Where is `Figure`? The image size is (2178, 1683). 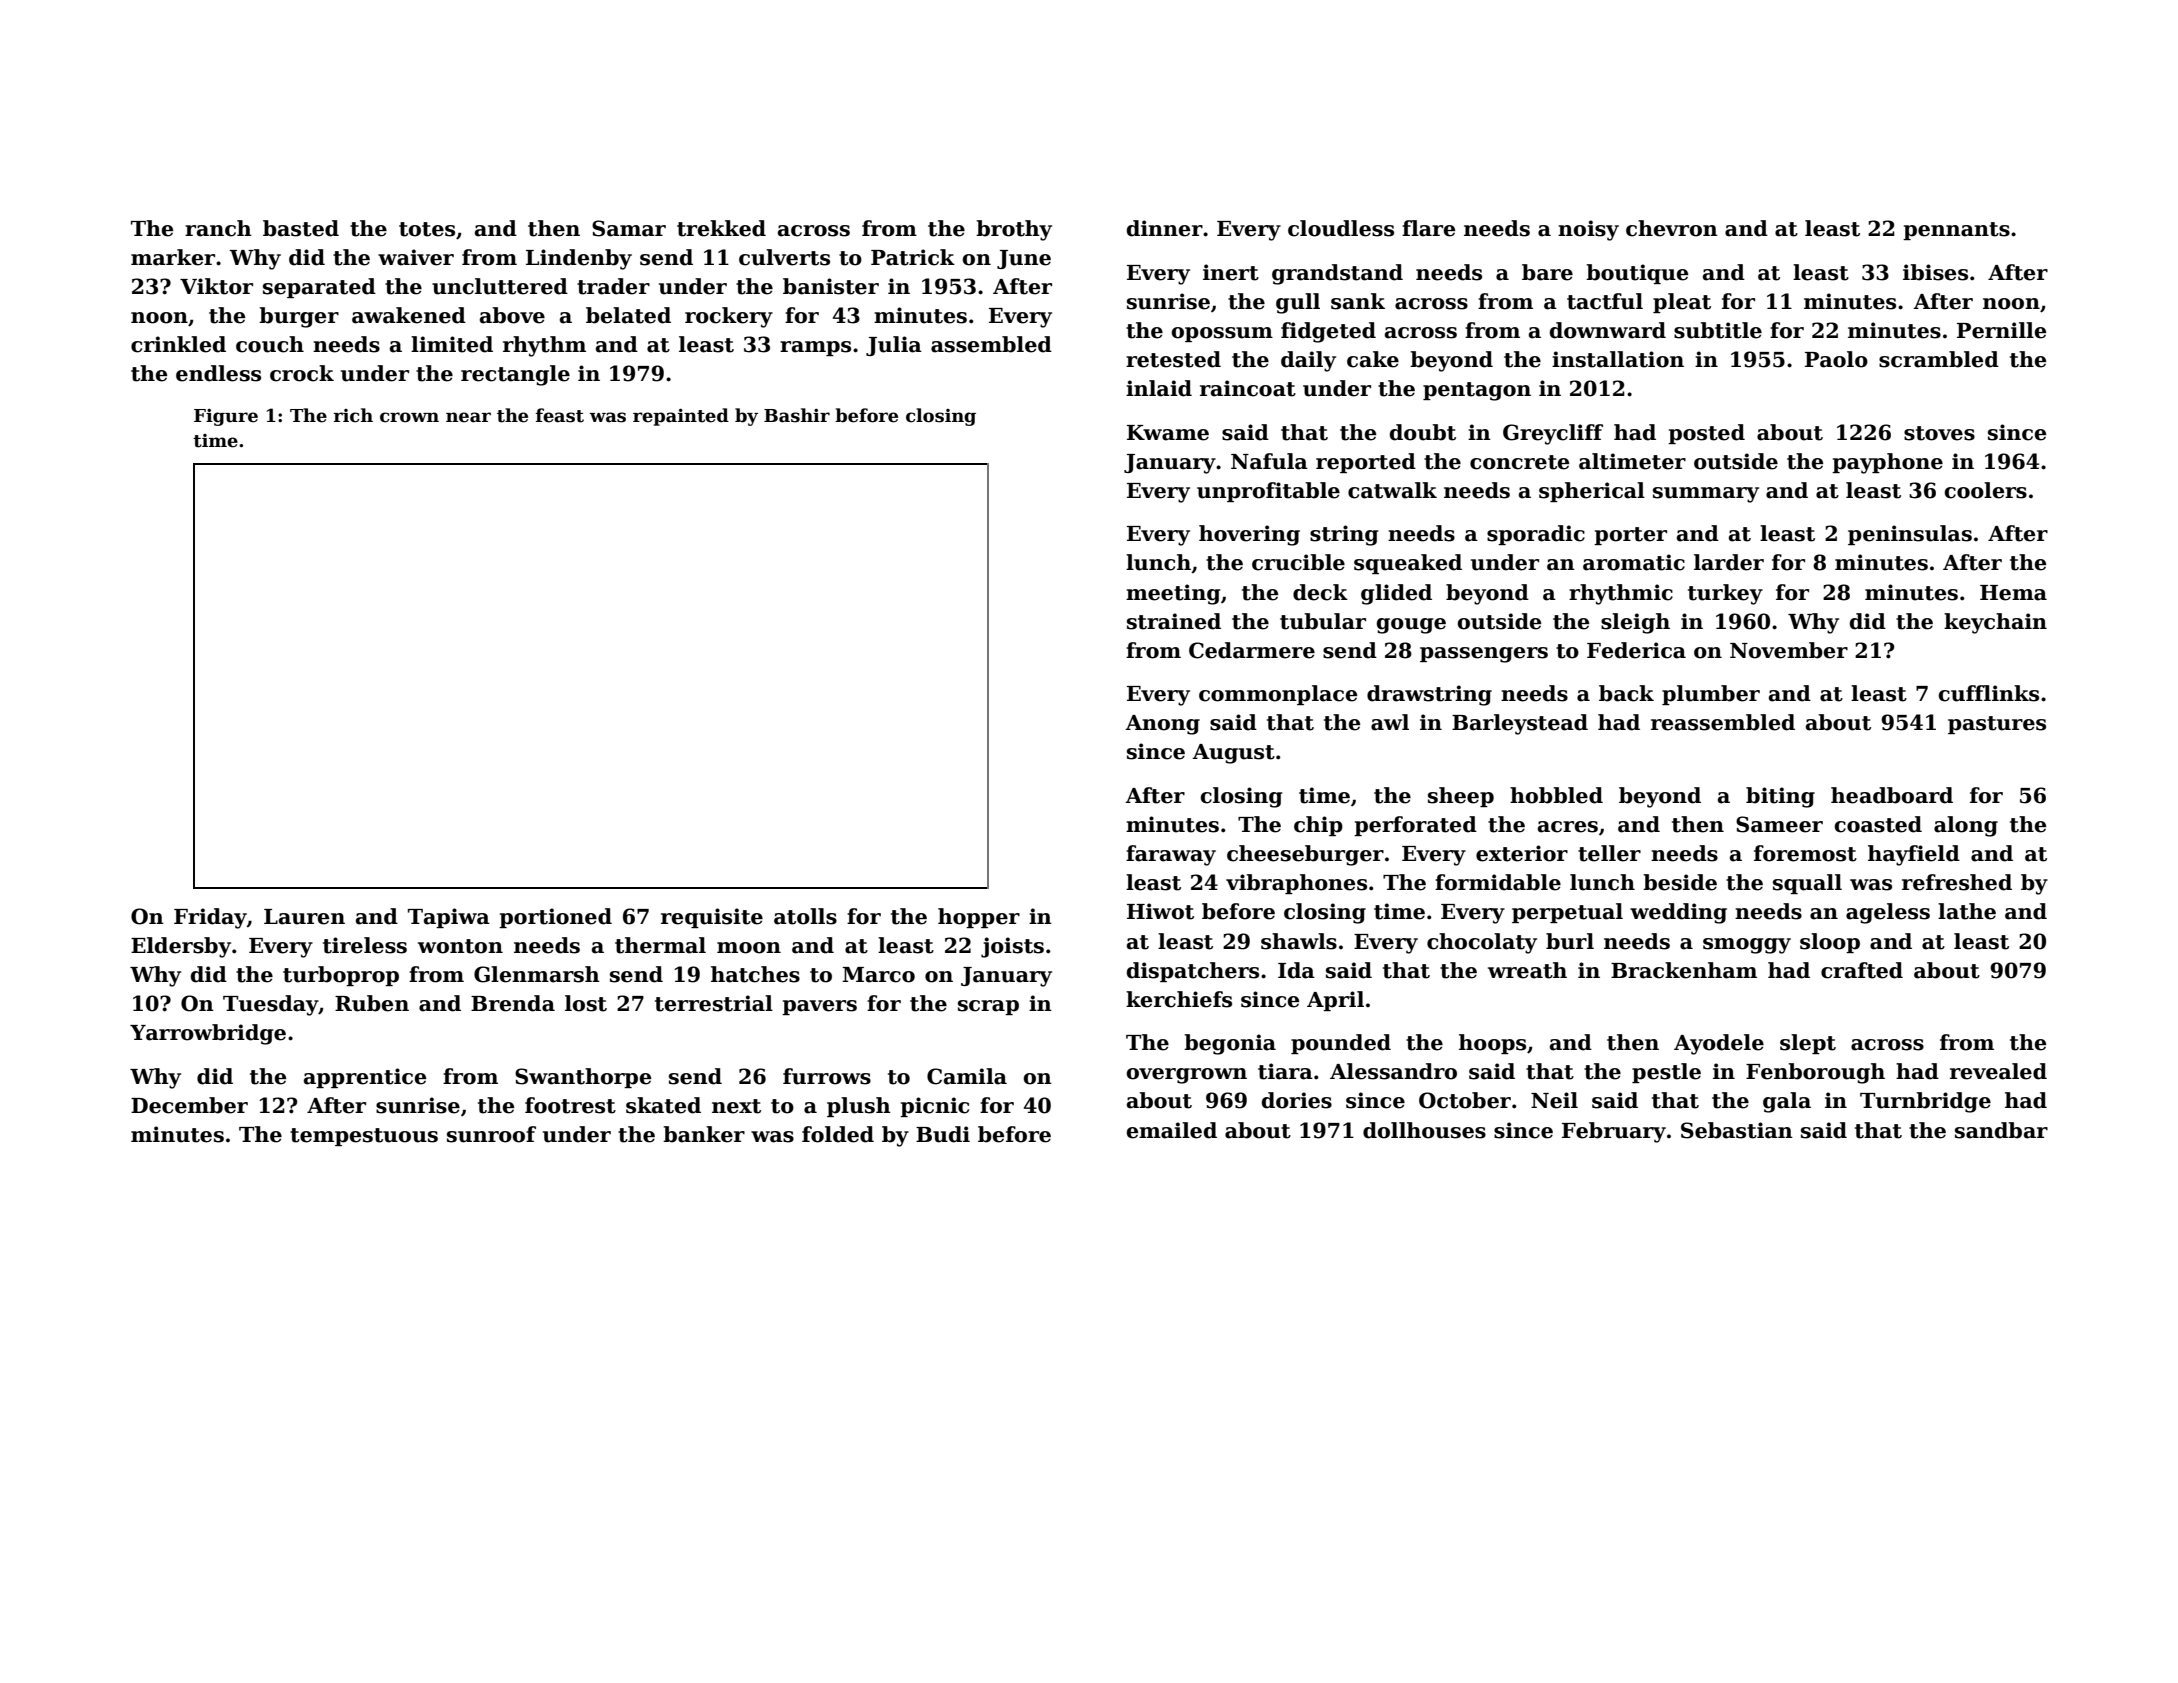 Figure is located at coordinates (226, 417).
